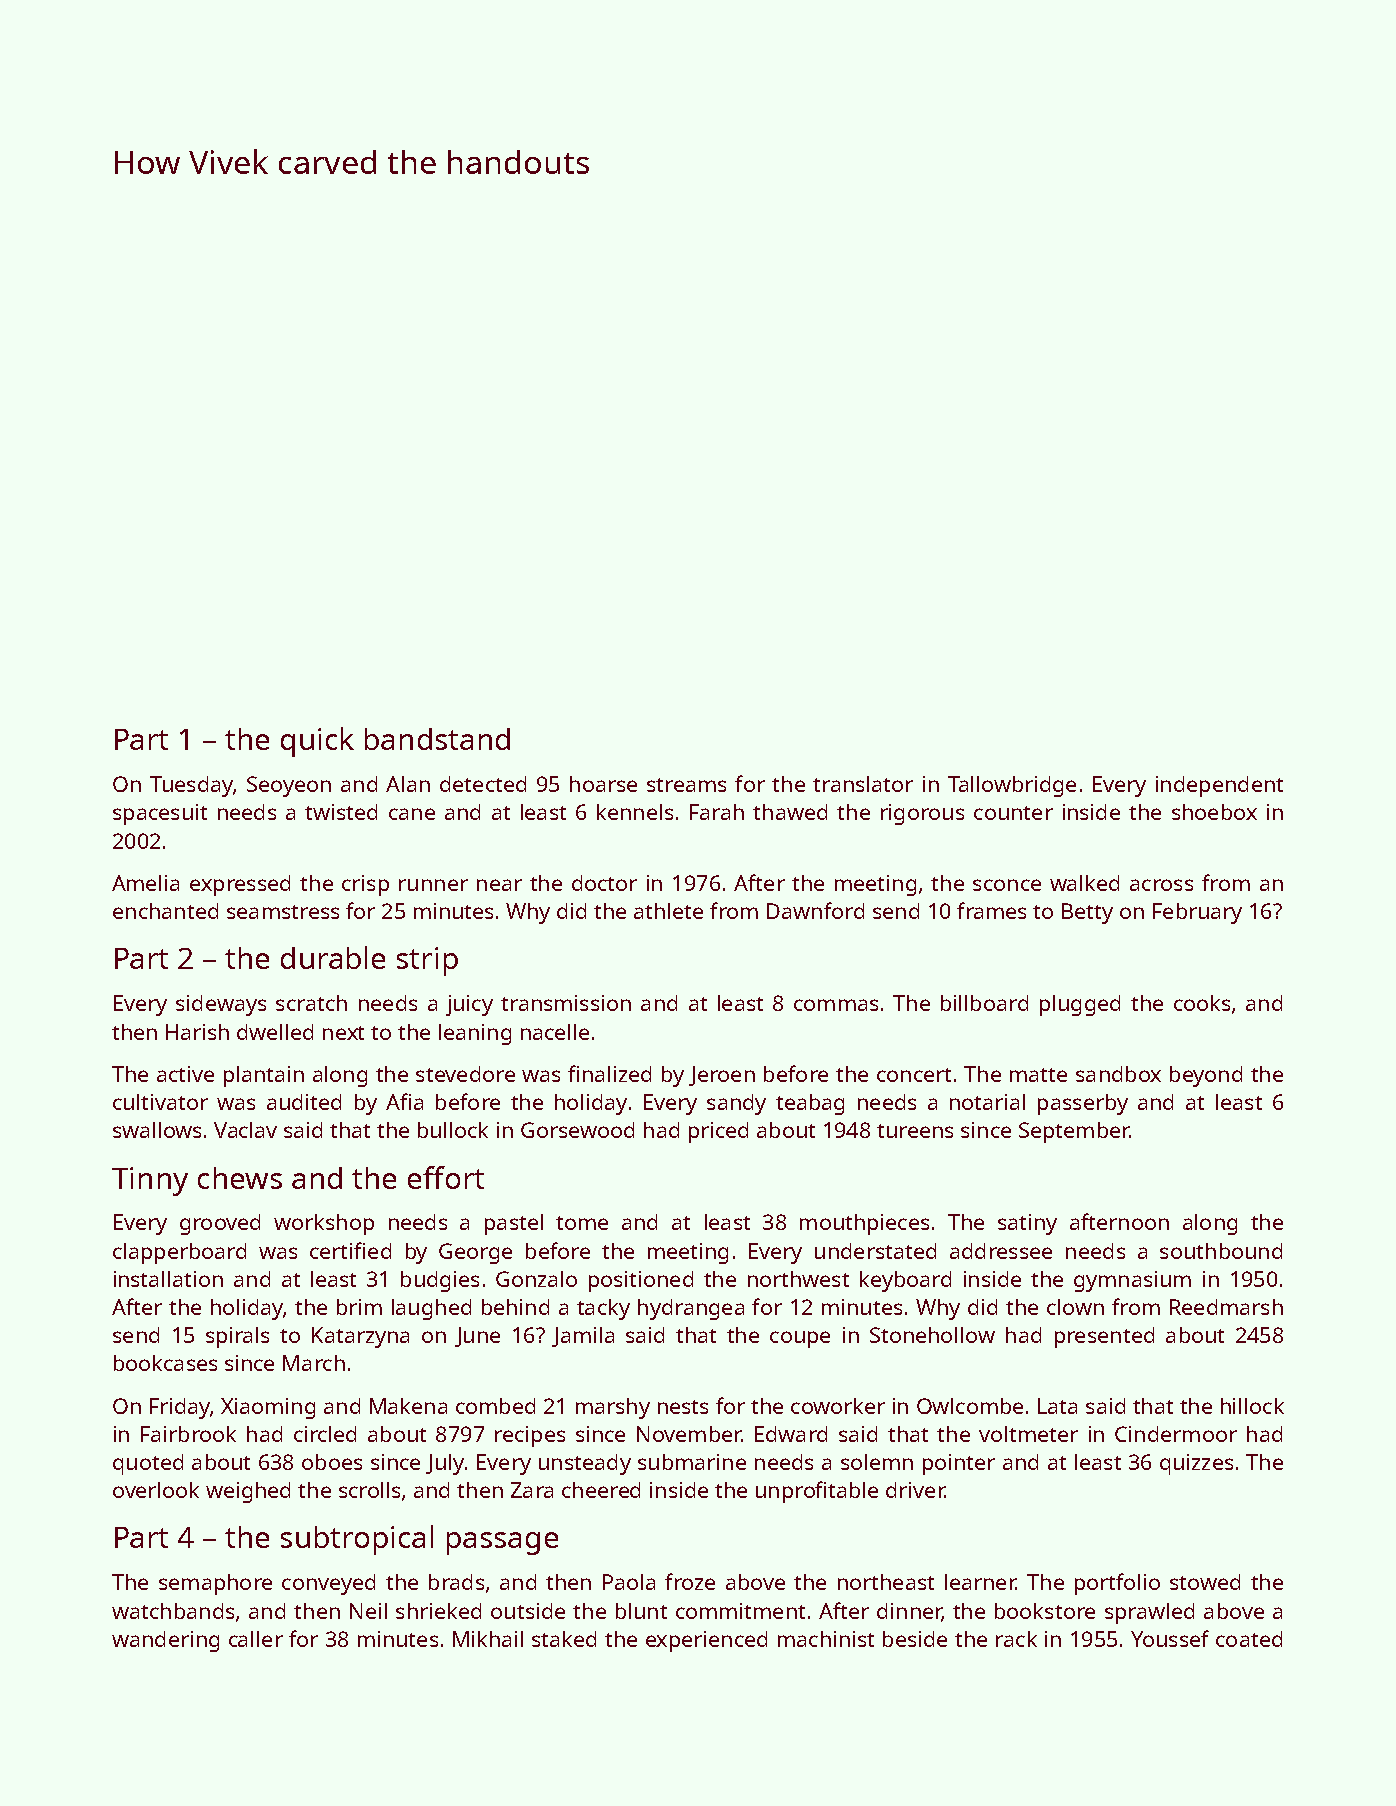 The height and width of the image is (1806, 1396). I want to click on streams, so click(686, 785).
